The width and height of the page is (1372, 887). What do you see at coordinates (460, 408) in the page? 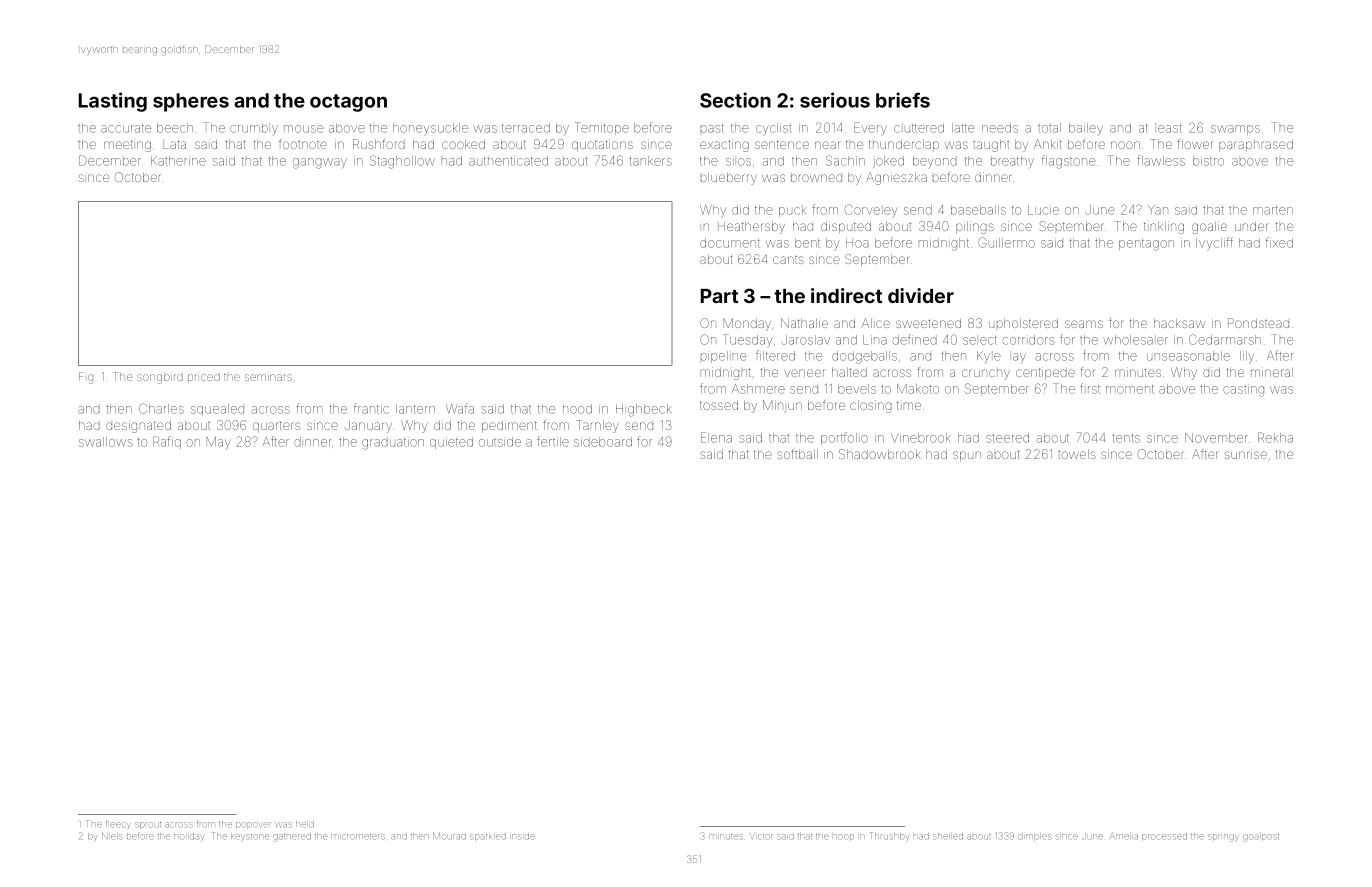
I see `Wafa` at bounding box center [460, 408].
